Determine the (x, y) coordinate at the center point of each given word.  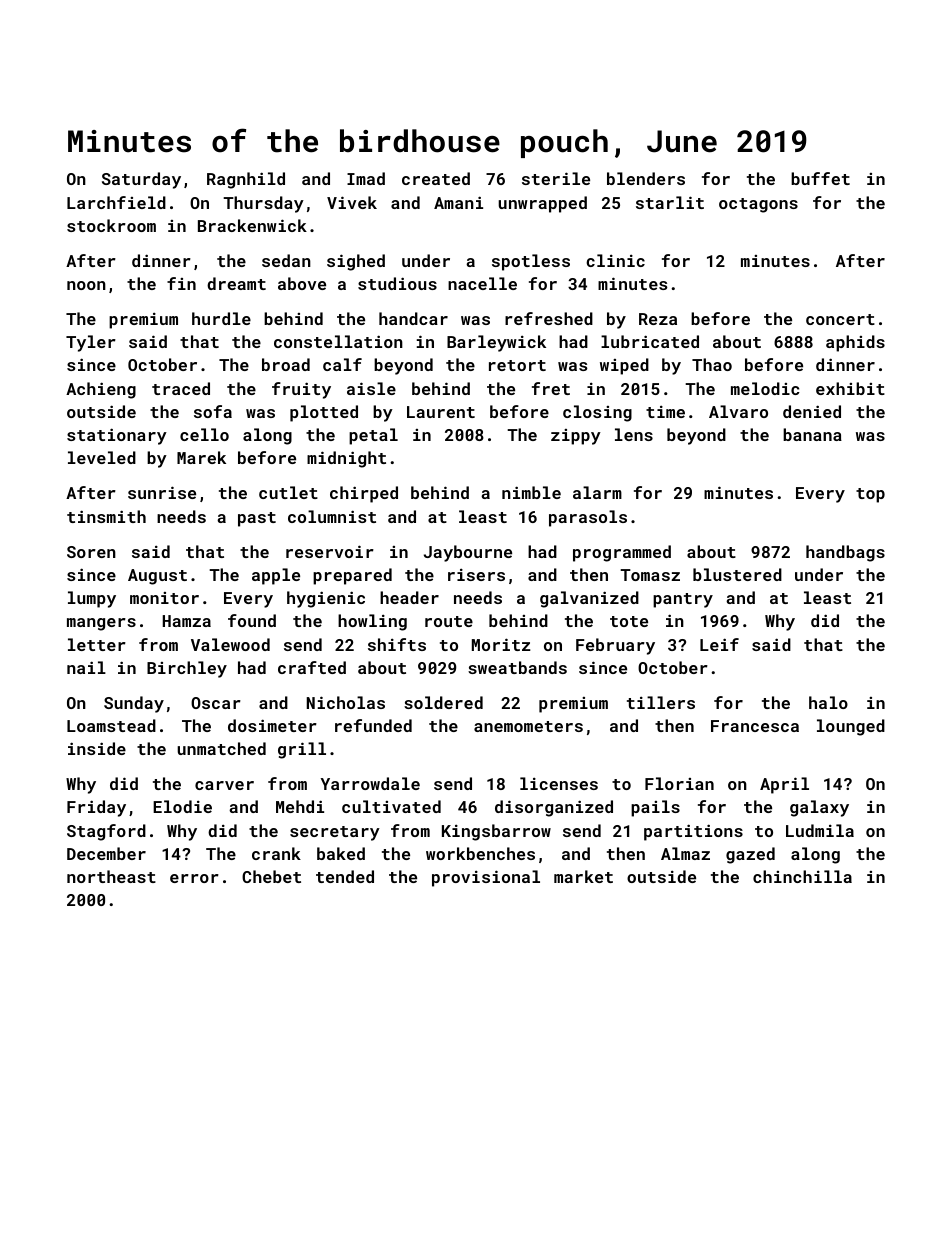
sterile (556, 178)
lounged (851, 727)
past (257, 519)
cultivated (391, 806)
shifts (397, 644)
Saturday (141, 180)
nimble (531, 492)
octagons (758, 205)
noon (86, 285)
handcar (413, 318)
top (870, 495)
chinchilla (802, 876)
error (194, 878)
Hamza (187, 621)
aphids (855, 343)
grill (302, 750)
